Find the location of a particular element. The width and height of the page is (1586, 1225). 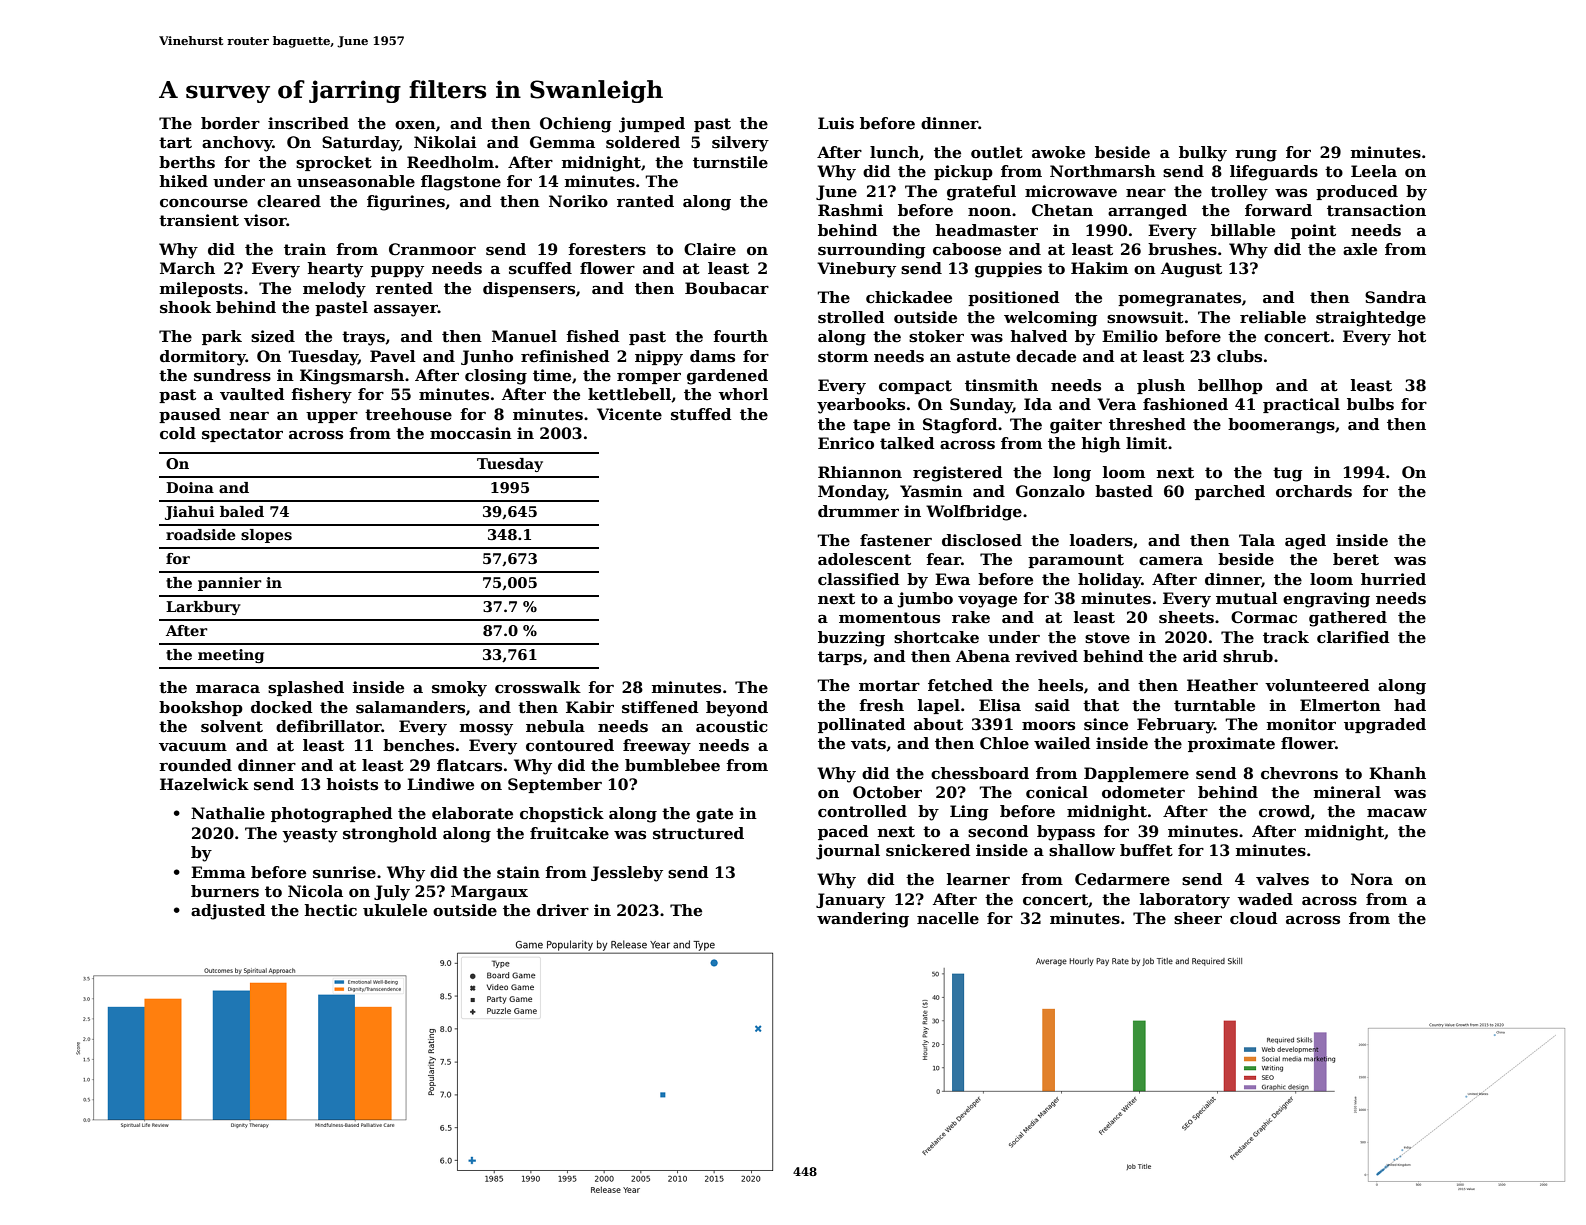

silvery is located at coordinates (740, 144).
